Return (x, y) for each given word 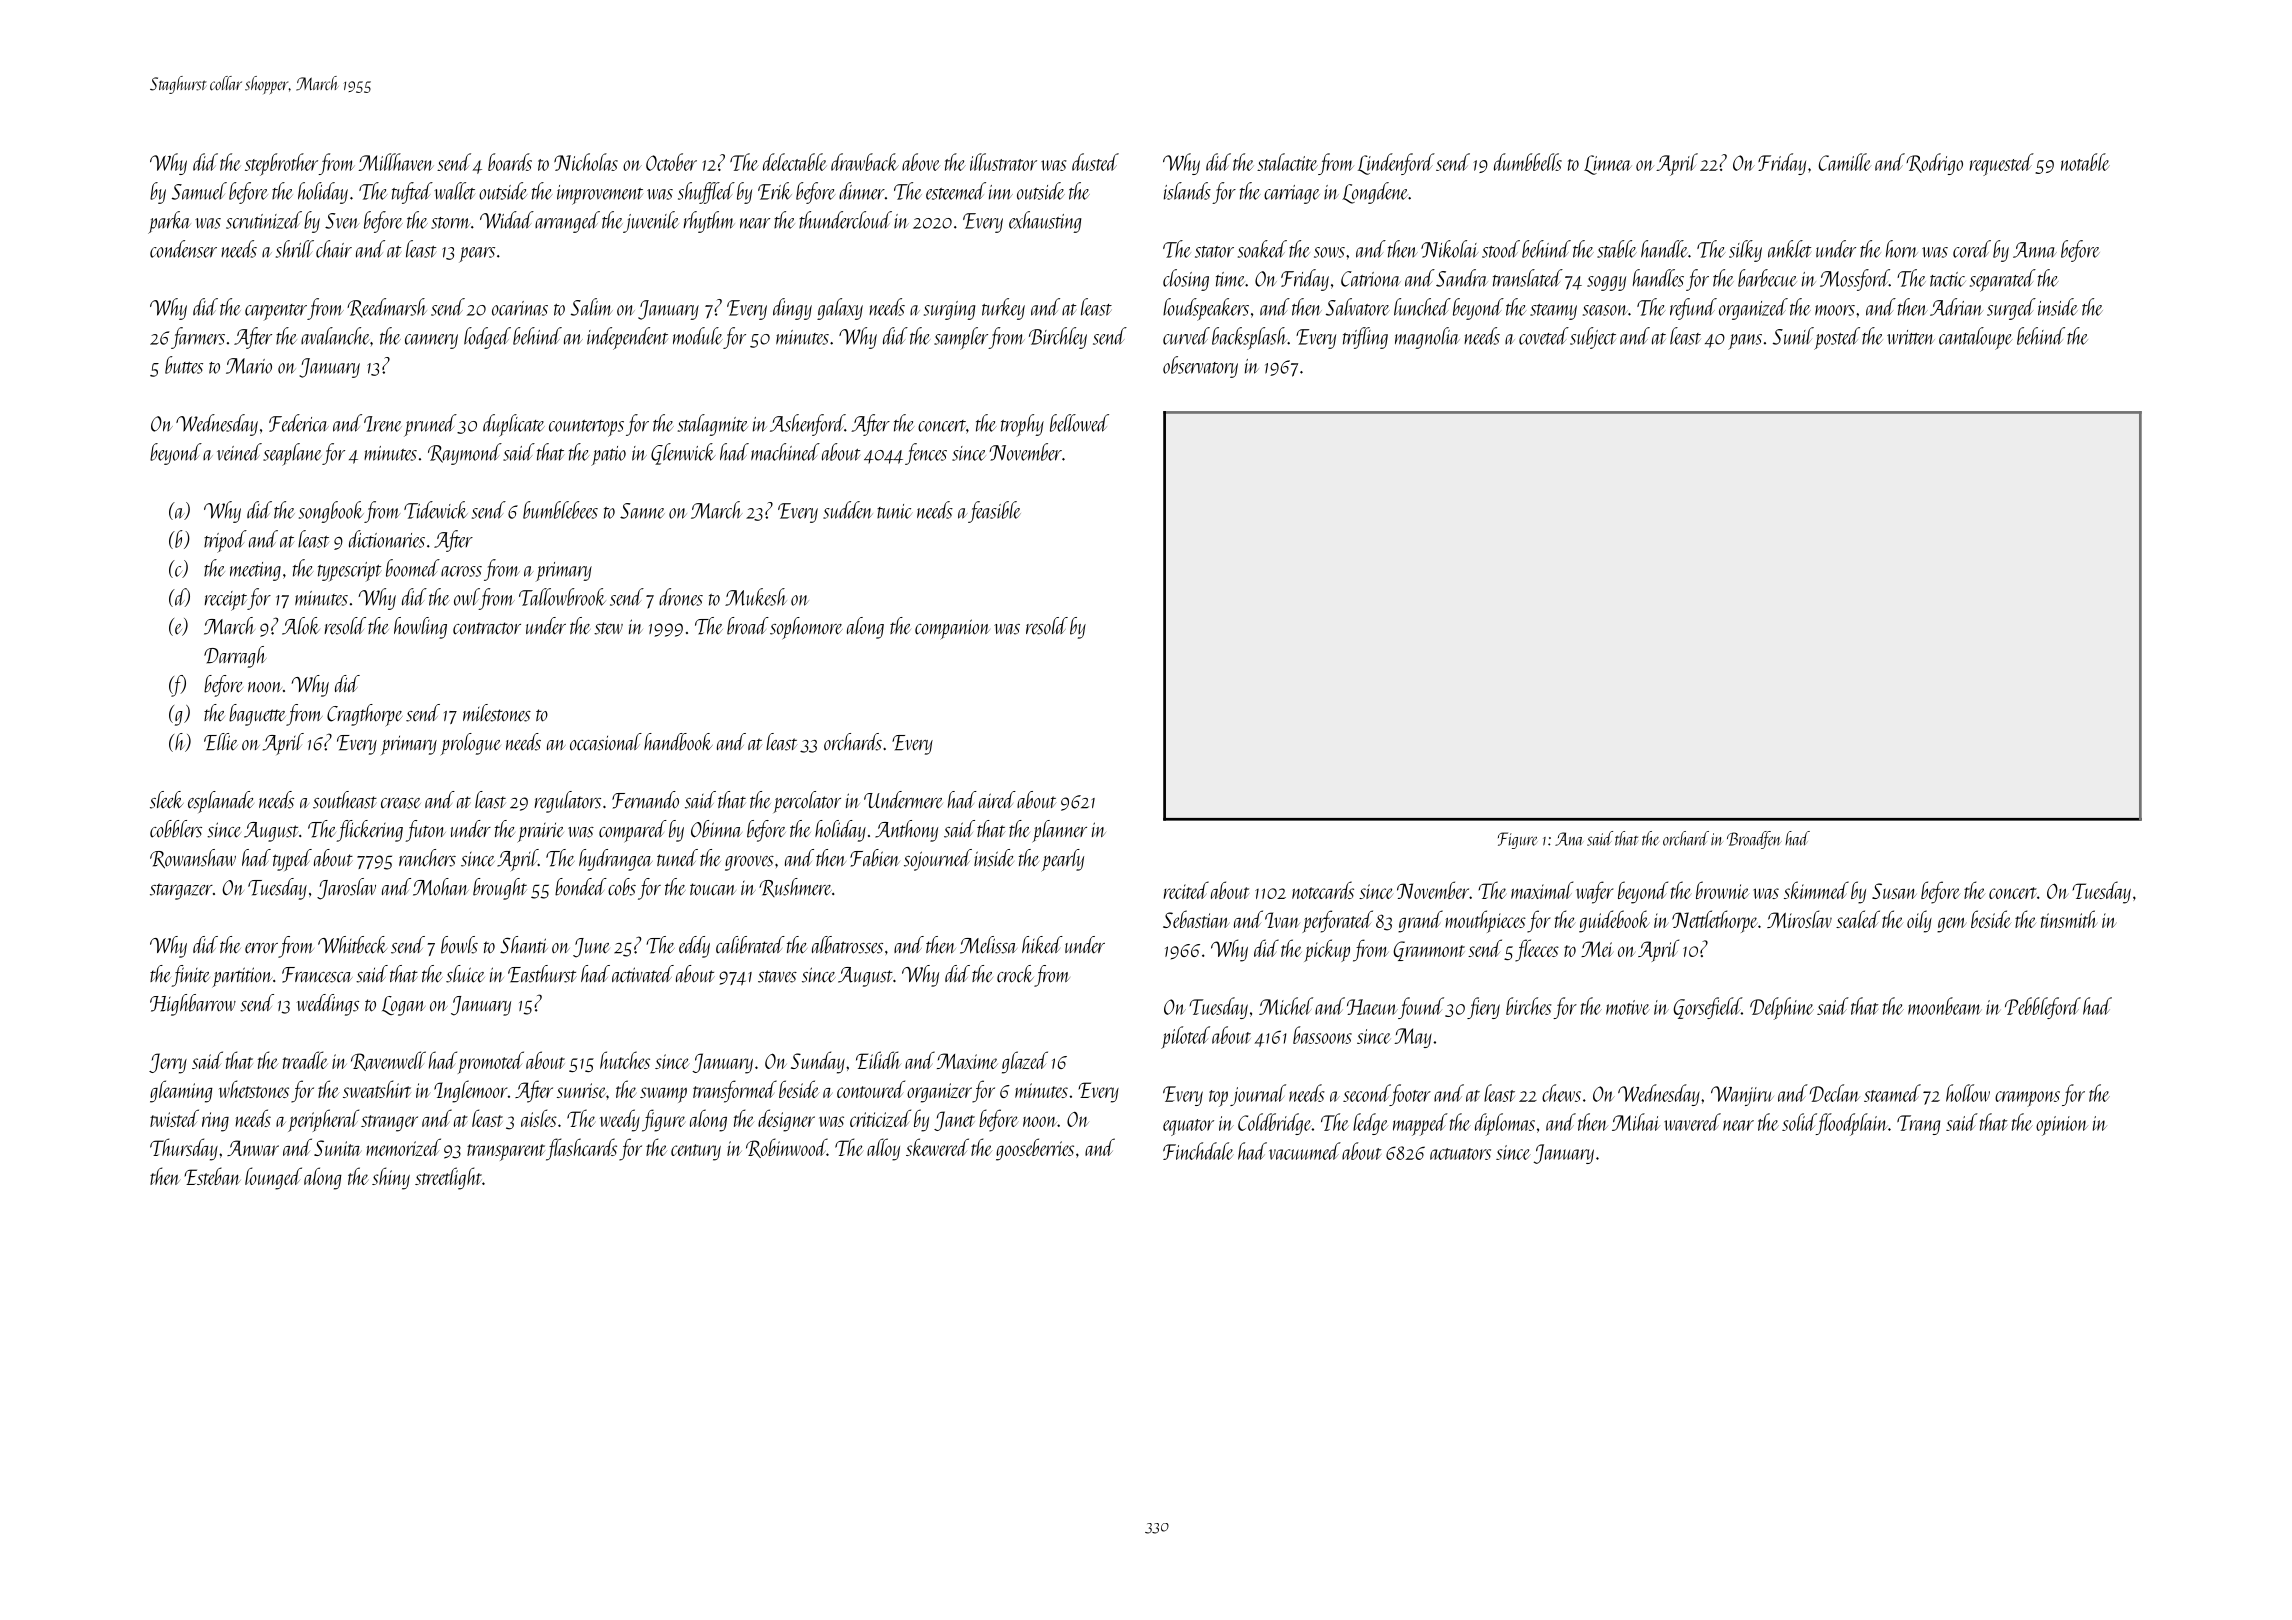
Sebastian (1196, 919)
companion (952, 629)
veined (239, 452)
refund (1693, 309)
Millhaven (396, 162)
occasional (606, 742)
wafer (1594, 892)
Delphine (1782, 1008)
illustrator (1003, 162)
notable (2085, 162)
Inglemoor (470, 1091)
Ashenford (807, 425)
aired (997, 800)
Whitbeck (352, 945)
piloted (1185, 1037)
